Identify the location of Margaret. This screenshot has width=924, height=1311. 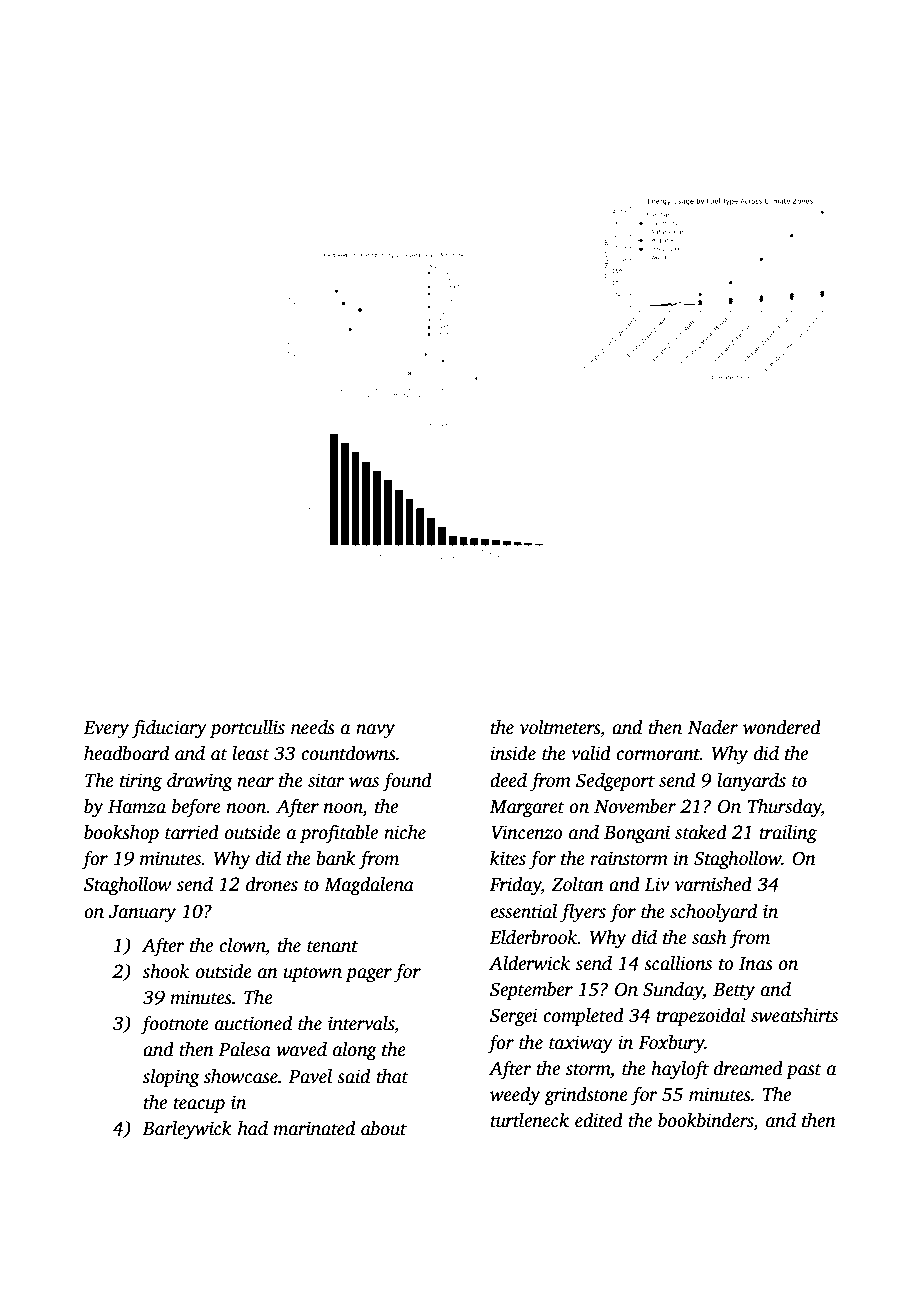
(527, 809).
